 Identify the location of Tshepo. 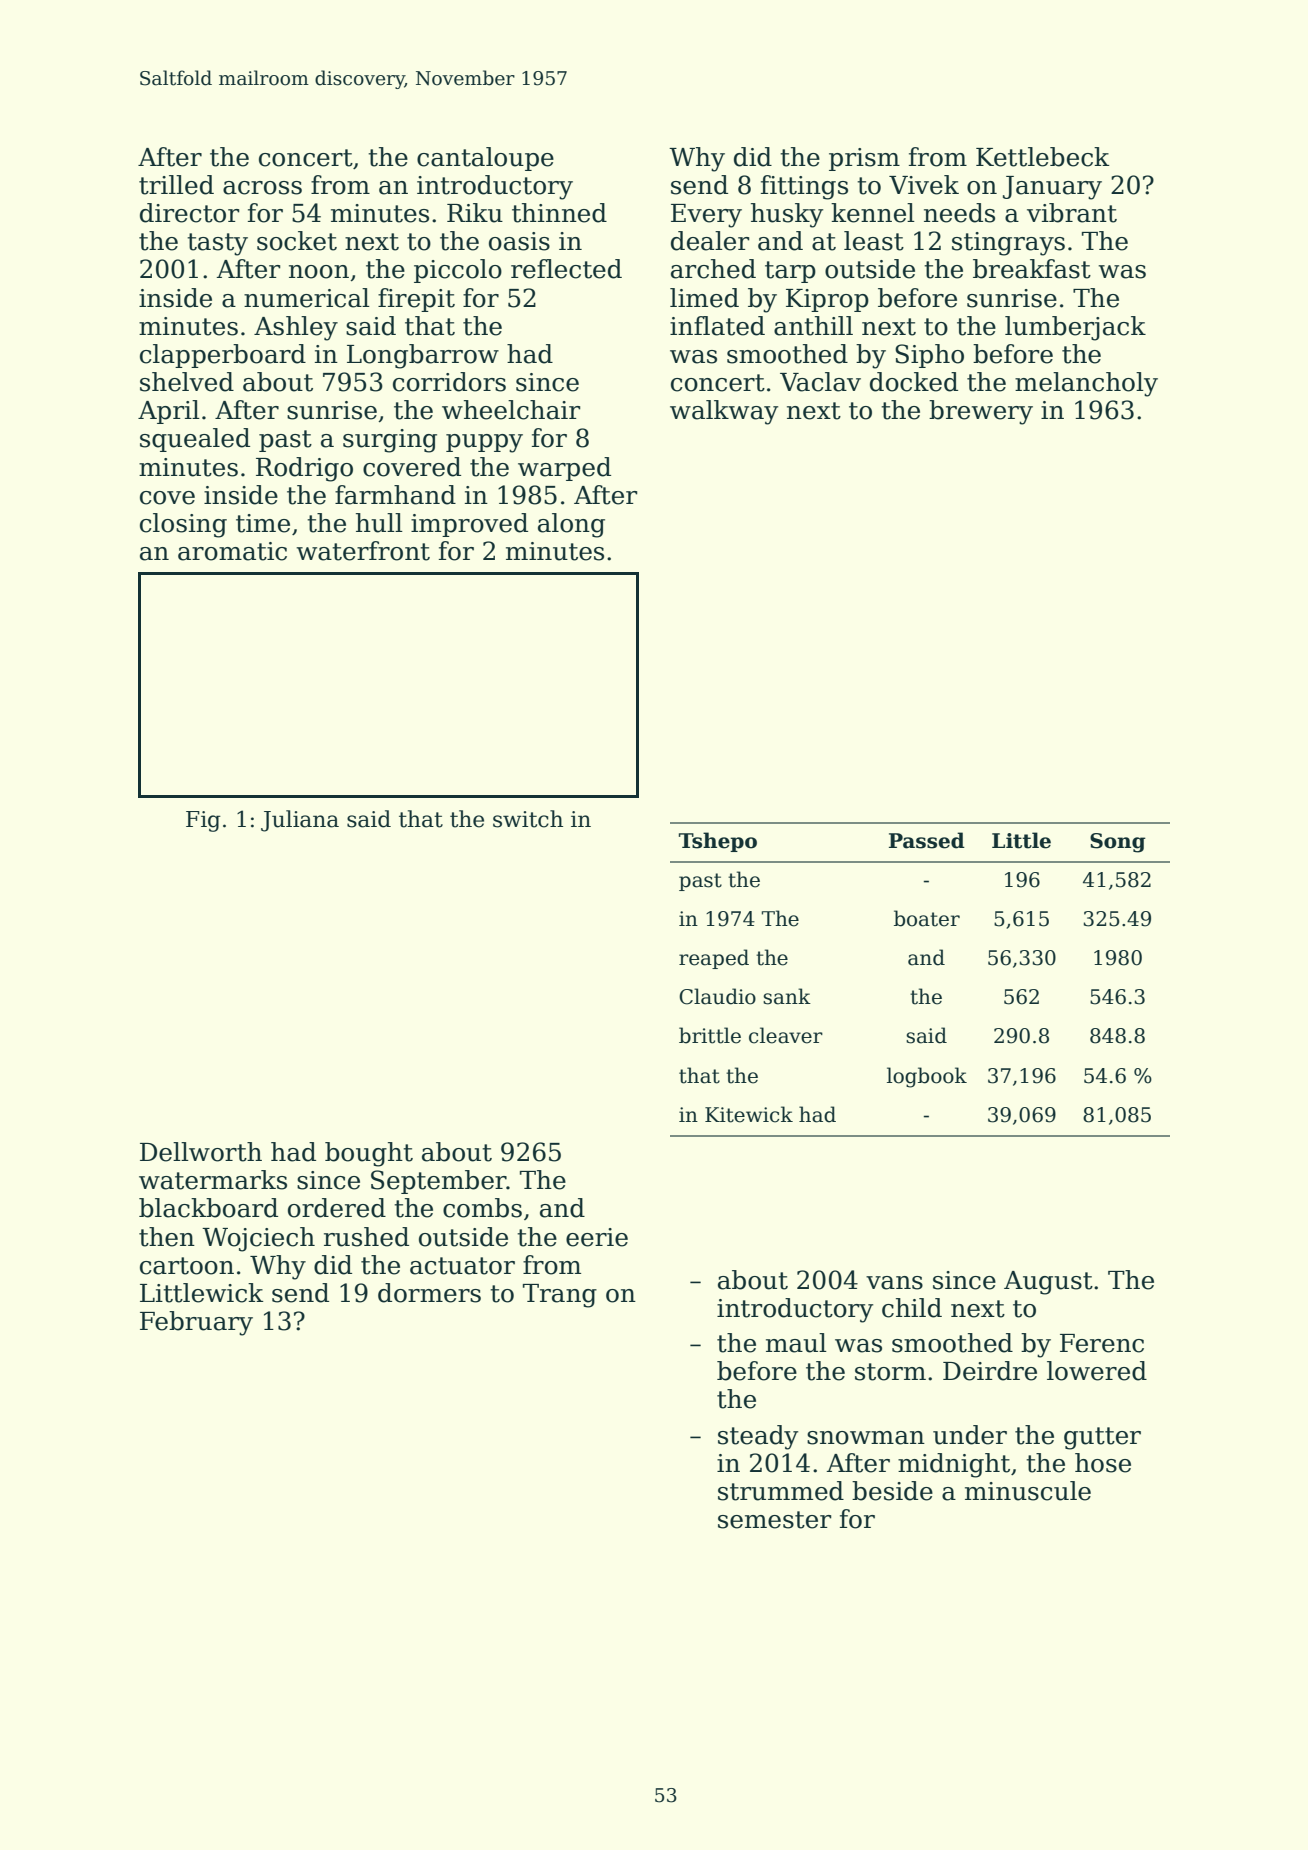
(718, 842).
